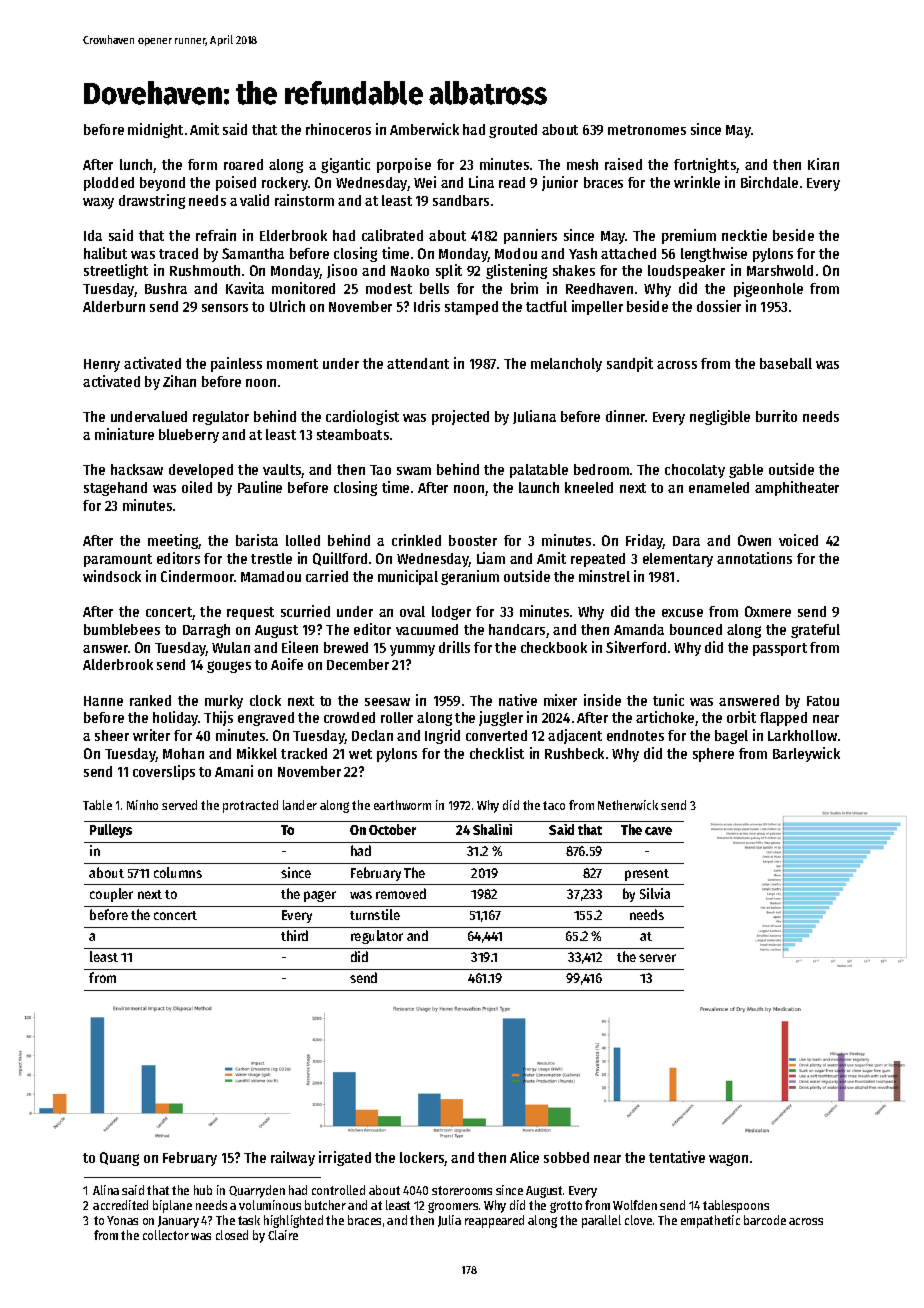 The image size is (924, 1308). What do you see at coordinates (338, 129) in the document?
I see `rhinoceros` at bounding box center [338, 129].
